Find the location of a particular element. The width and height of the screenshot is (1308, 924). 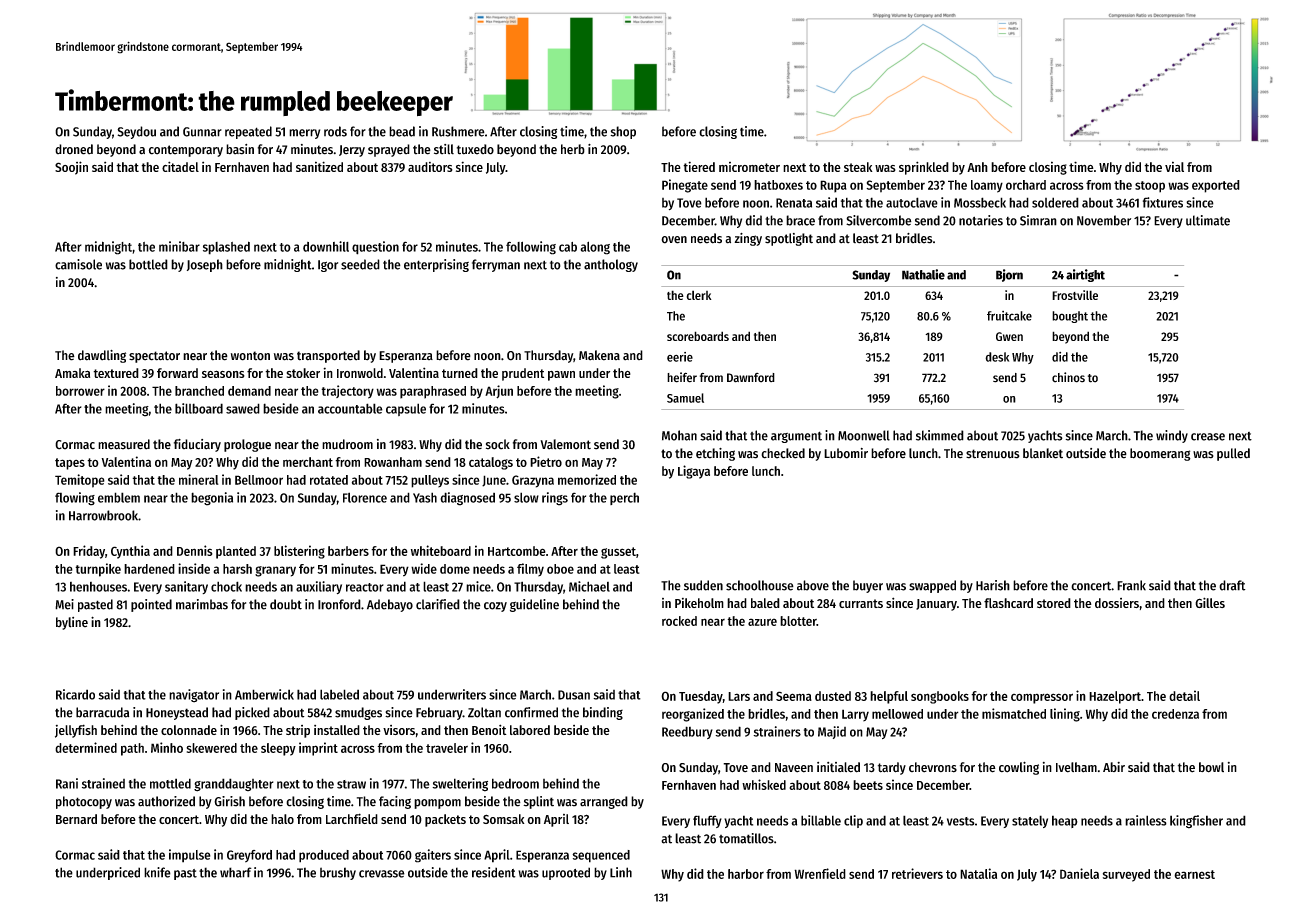

rocked is located at coordinates (679, 621).
